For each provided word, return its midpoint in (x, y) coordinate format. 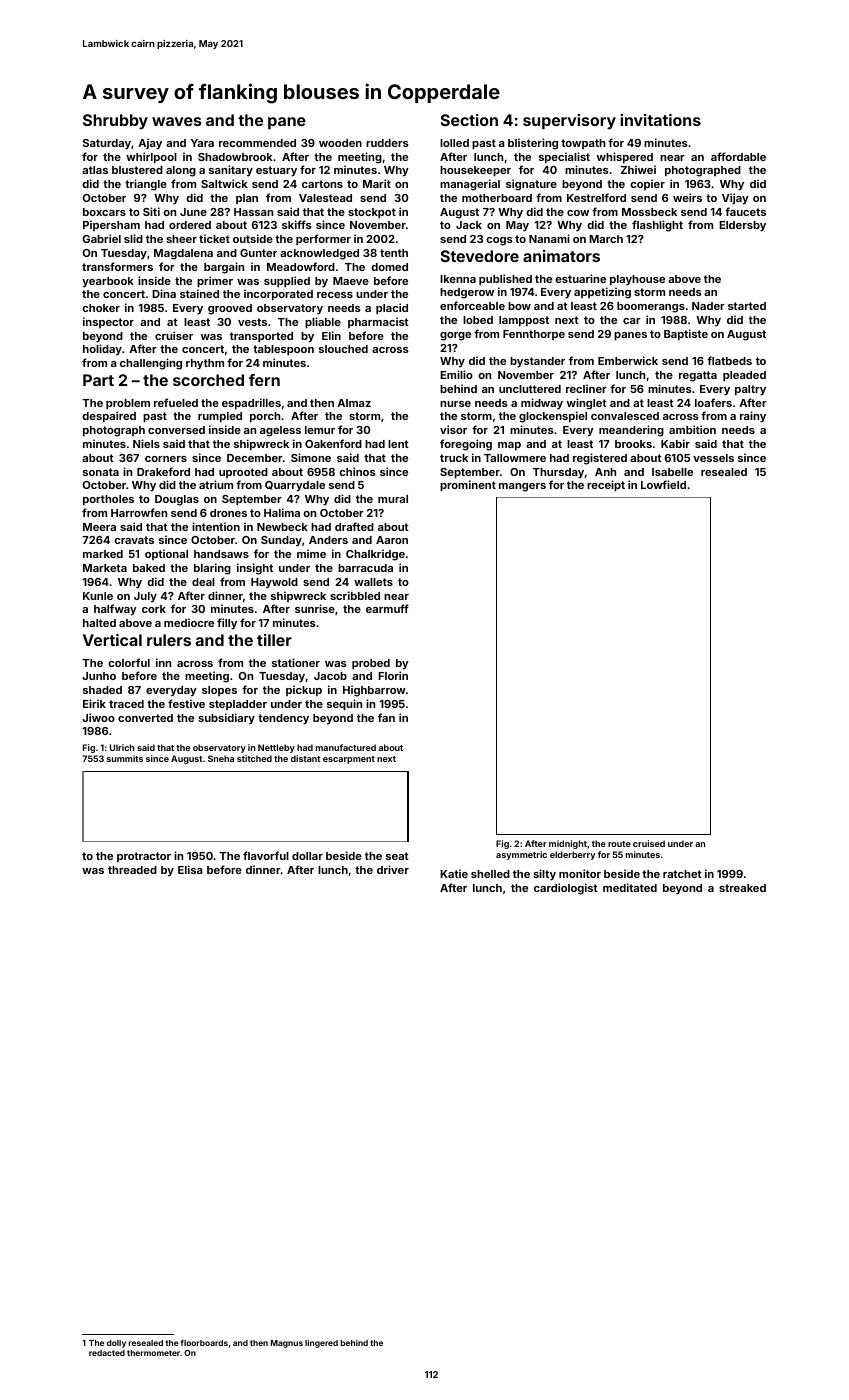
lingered (321, 1343)
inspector (108, 322)
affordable (738, 156)
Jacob (330, 676)
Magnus (287, 1344)
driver (393, 869)
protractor (144, 857)
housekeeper (475, 171)
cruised (649, 843)
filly (227, 624)
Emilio (456, 374)
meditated (630, 887)
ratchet (682, 874)
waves (177, 121)
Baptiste (686, 335)
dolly (116, 1344)
